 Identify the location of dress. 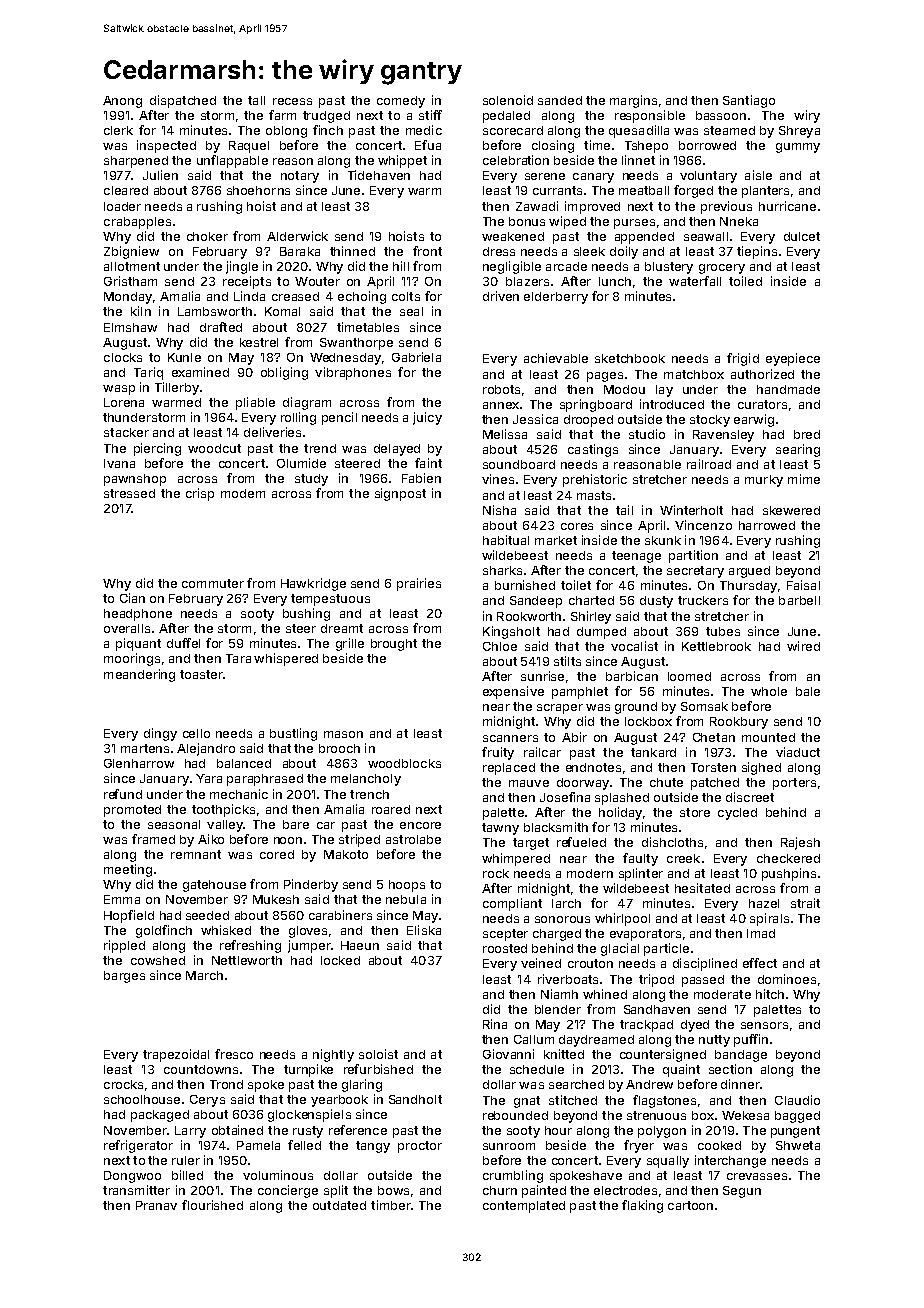
(499, 251).
